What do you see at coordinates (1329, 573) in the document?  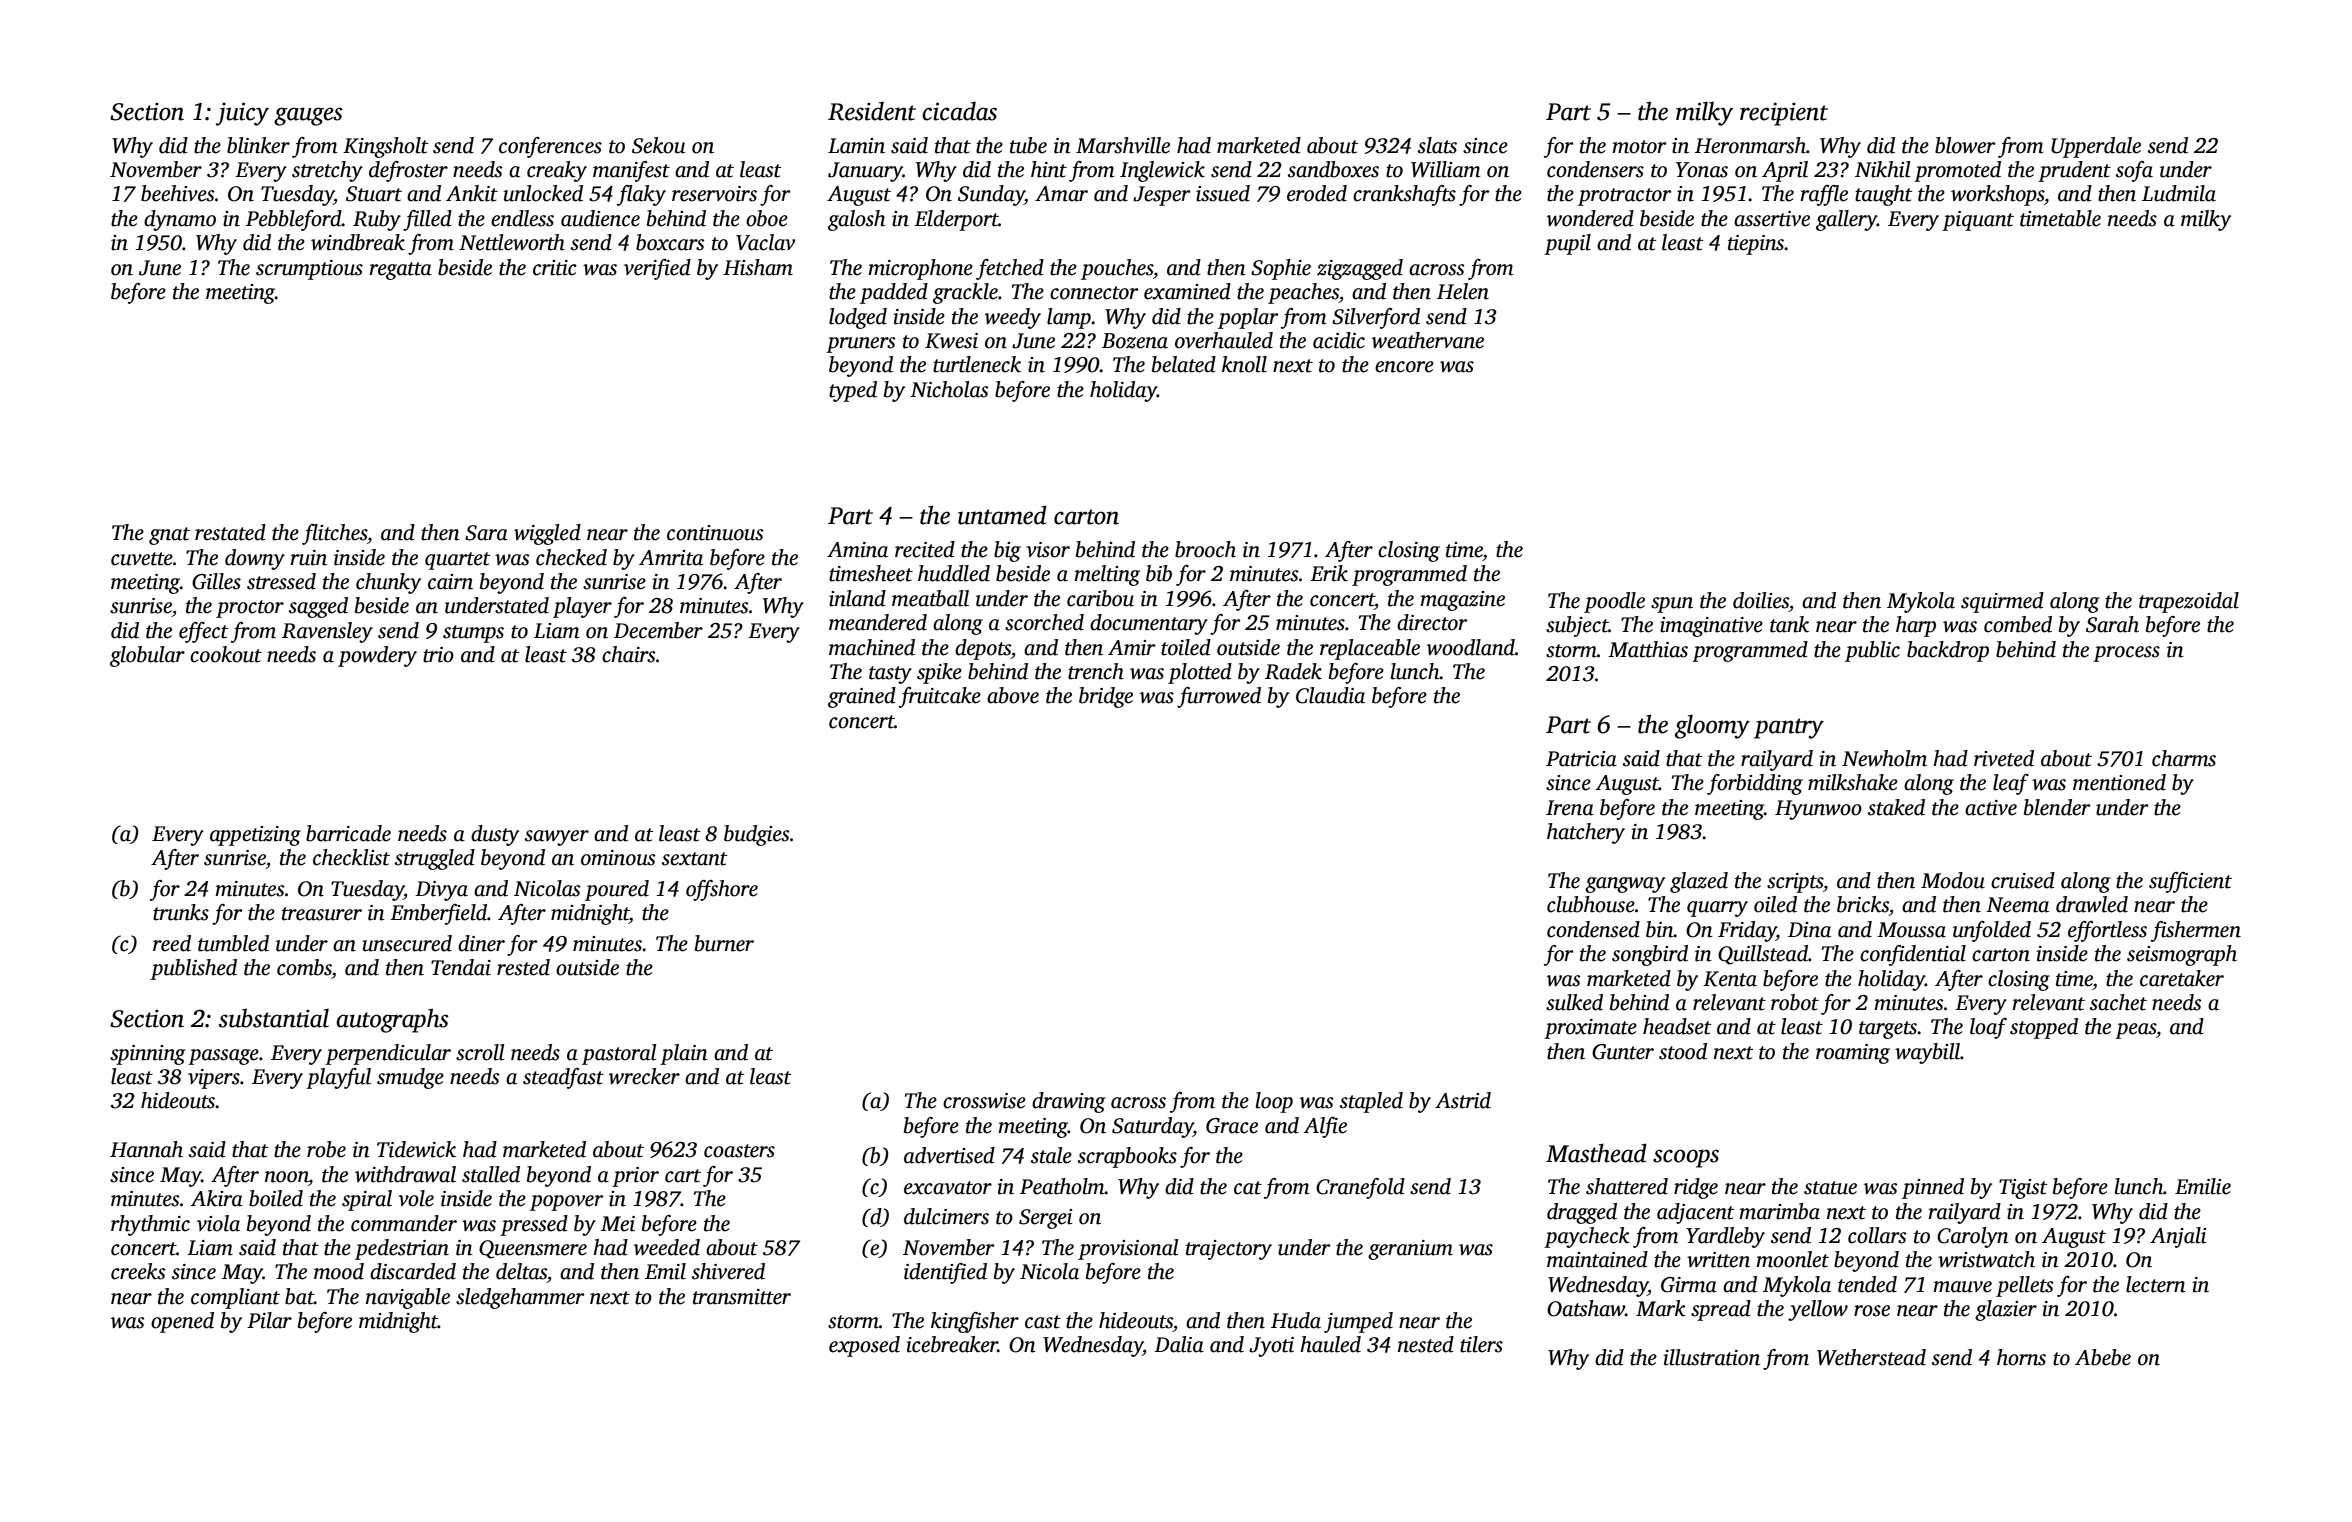 I see `Erik` at bounding box center [1329, 573].
